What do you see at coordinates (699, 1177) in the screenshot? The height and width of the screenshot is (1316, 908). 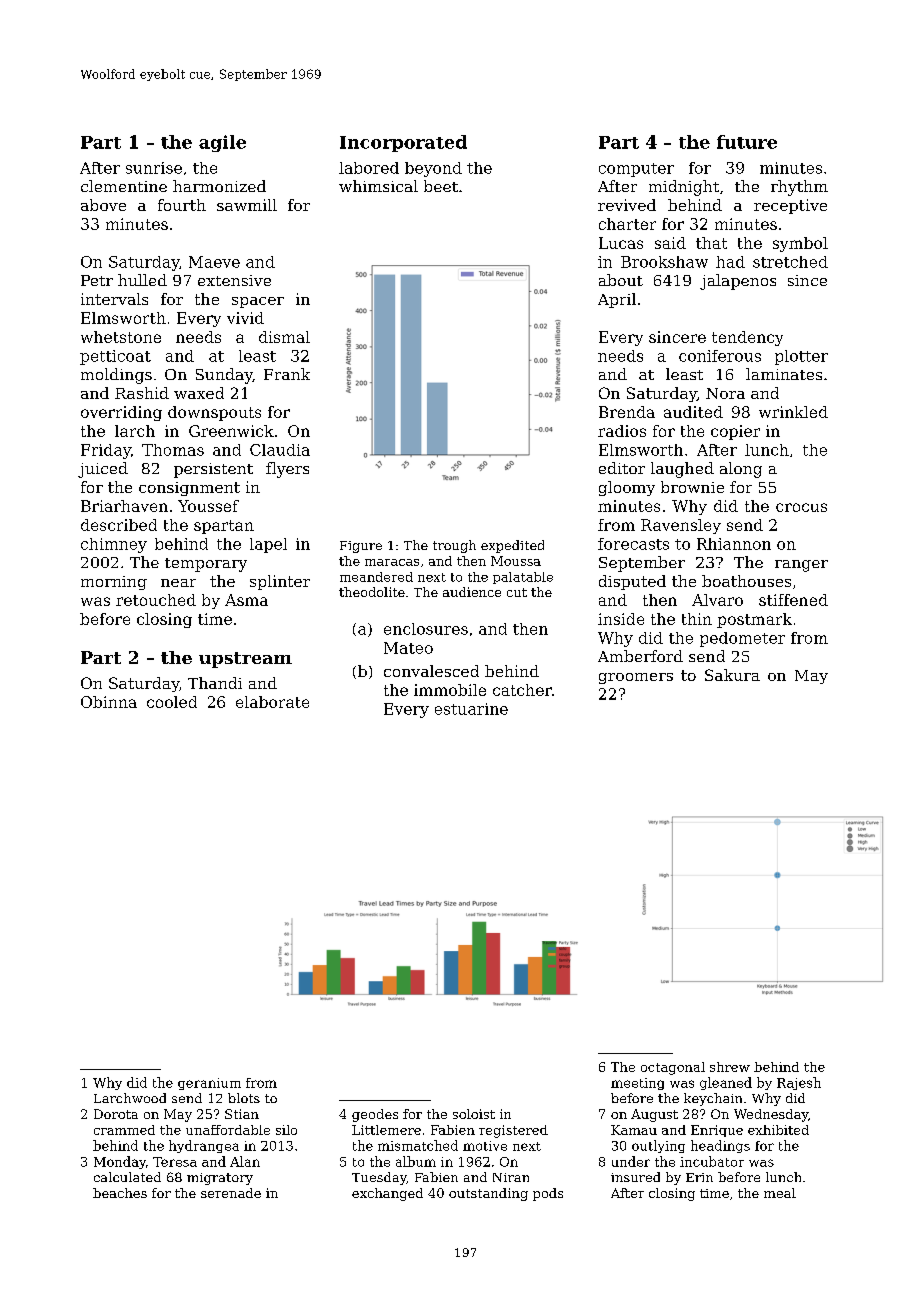 I see `Erin` at bounding box center [699, 1177].
